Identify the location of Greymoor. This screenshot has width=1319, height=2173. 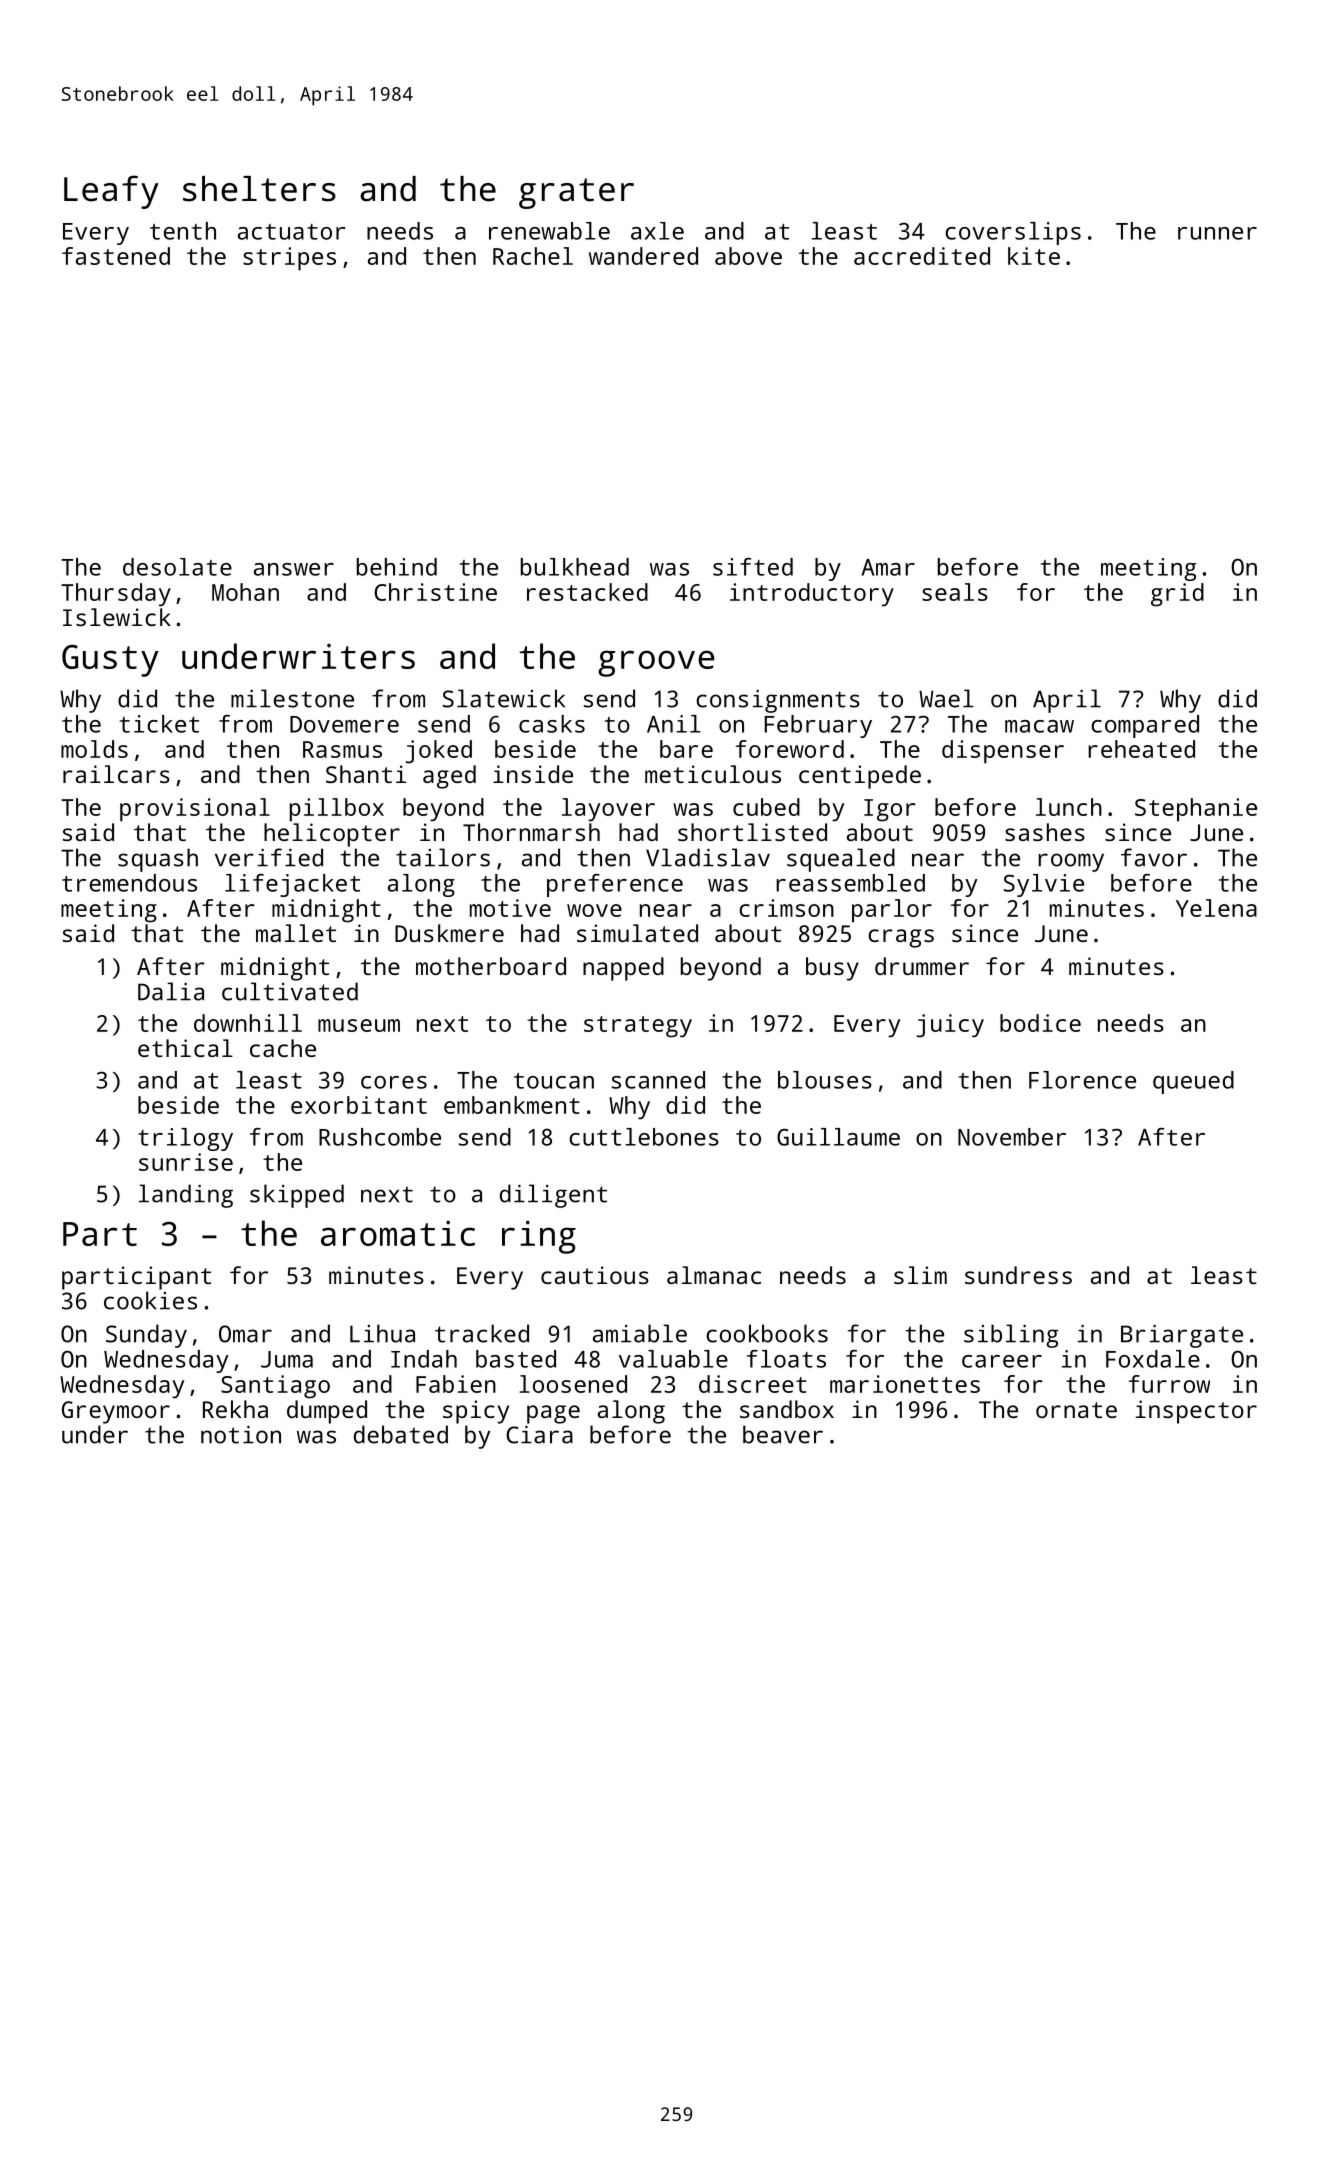
(116, 1412).
